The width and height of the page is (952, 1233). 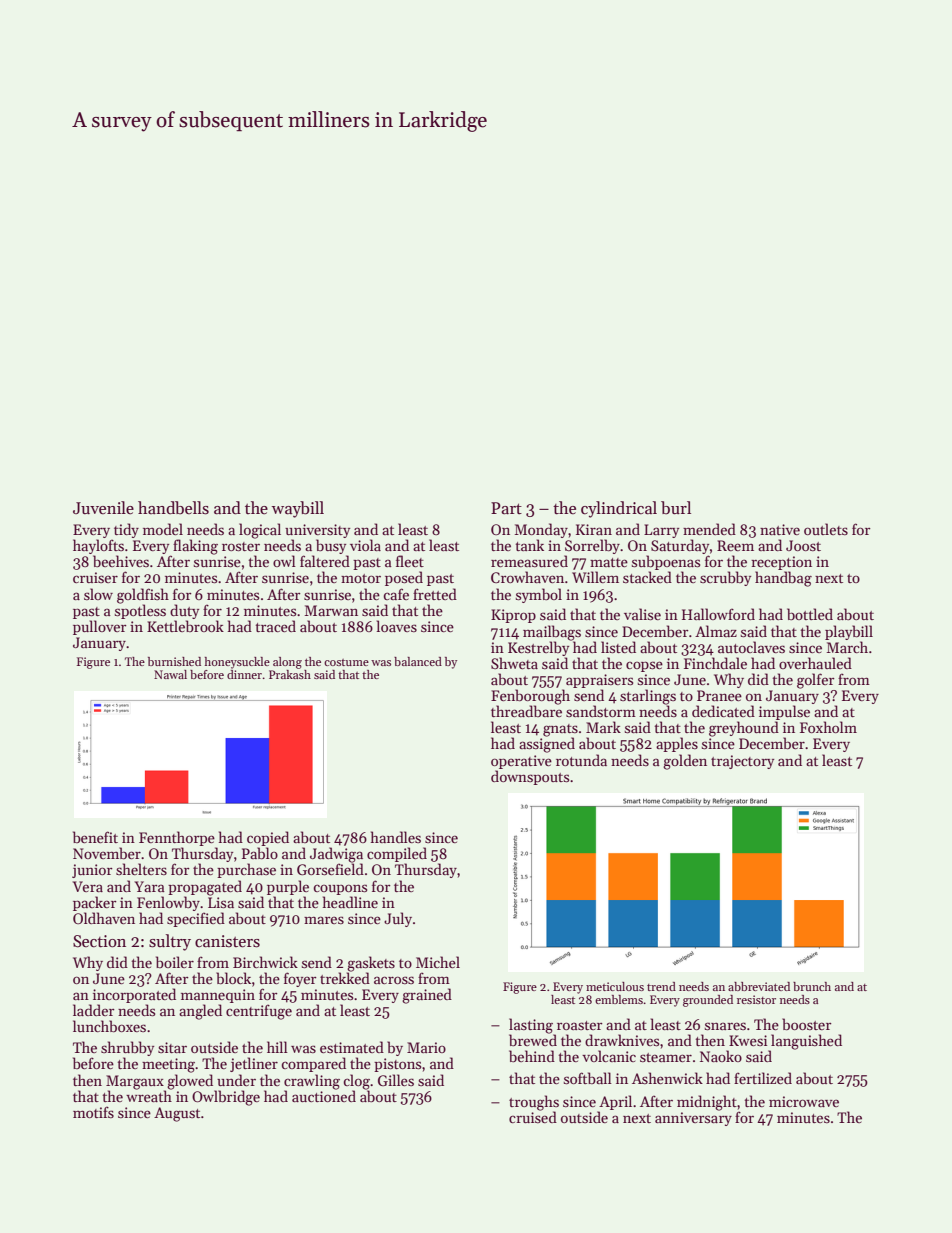 What do you see at coordinates (93, 1112) in the page?
I see `motifs` at bounding box center [93, 1112].
